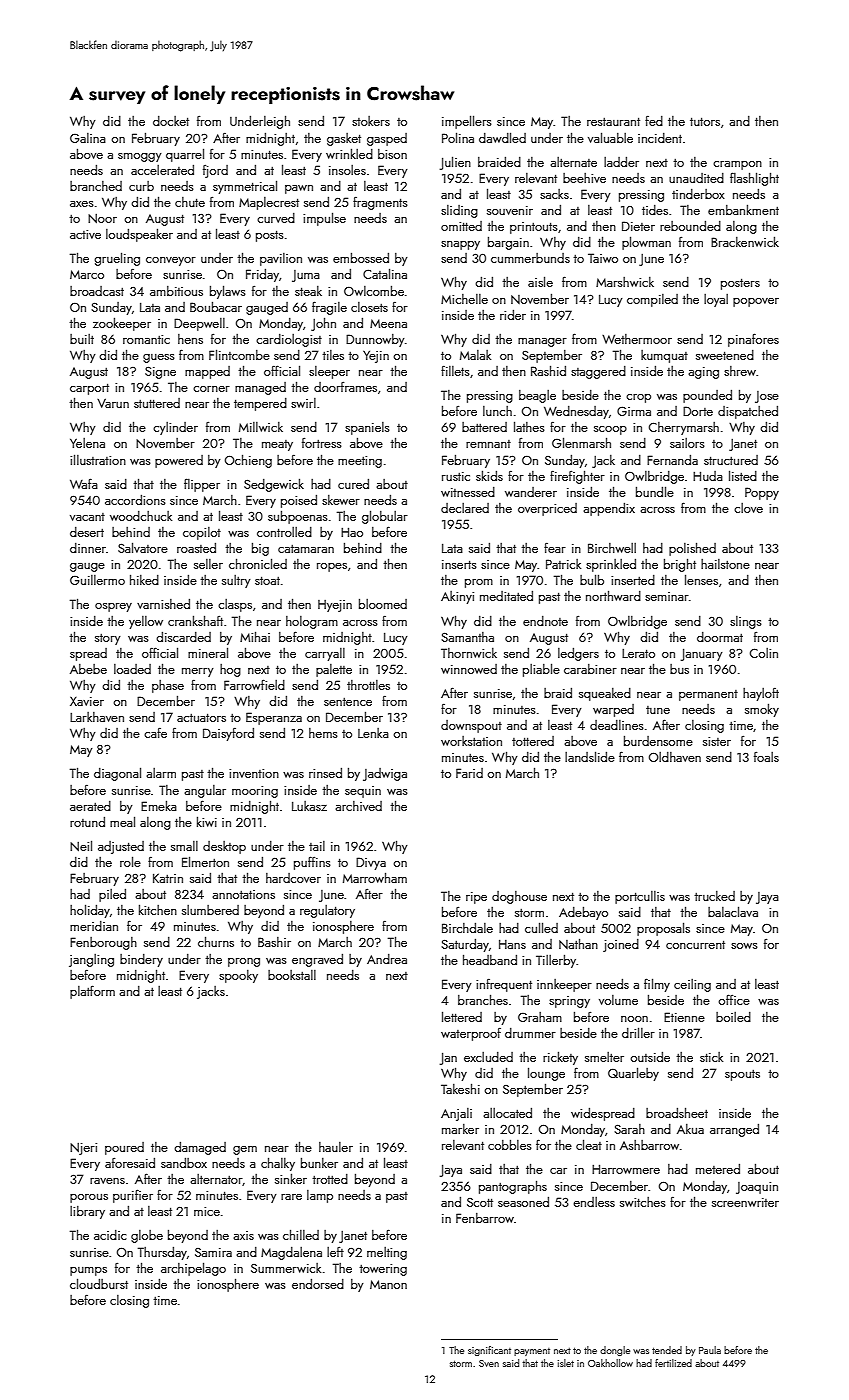 This image has width=849, height=1400. What do you see at coordinates (87, 1212) in the image?
I see `library` at bounding box center [87, 1212].
